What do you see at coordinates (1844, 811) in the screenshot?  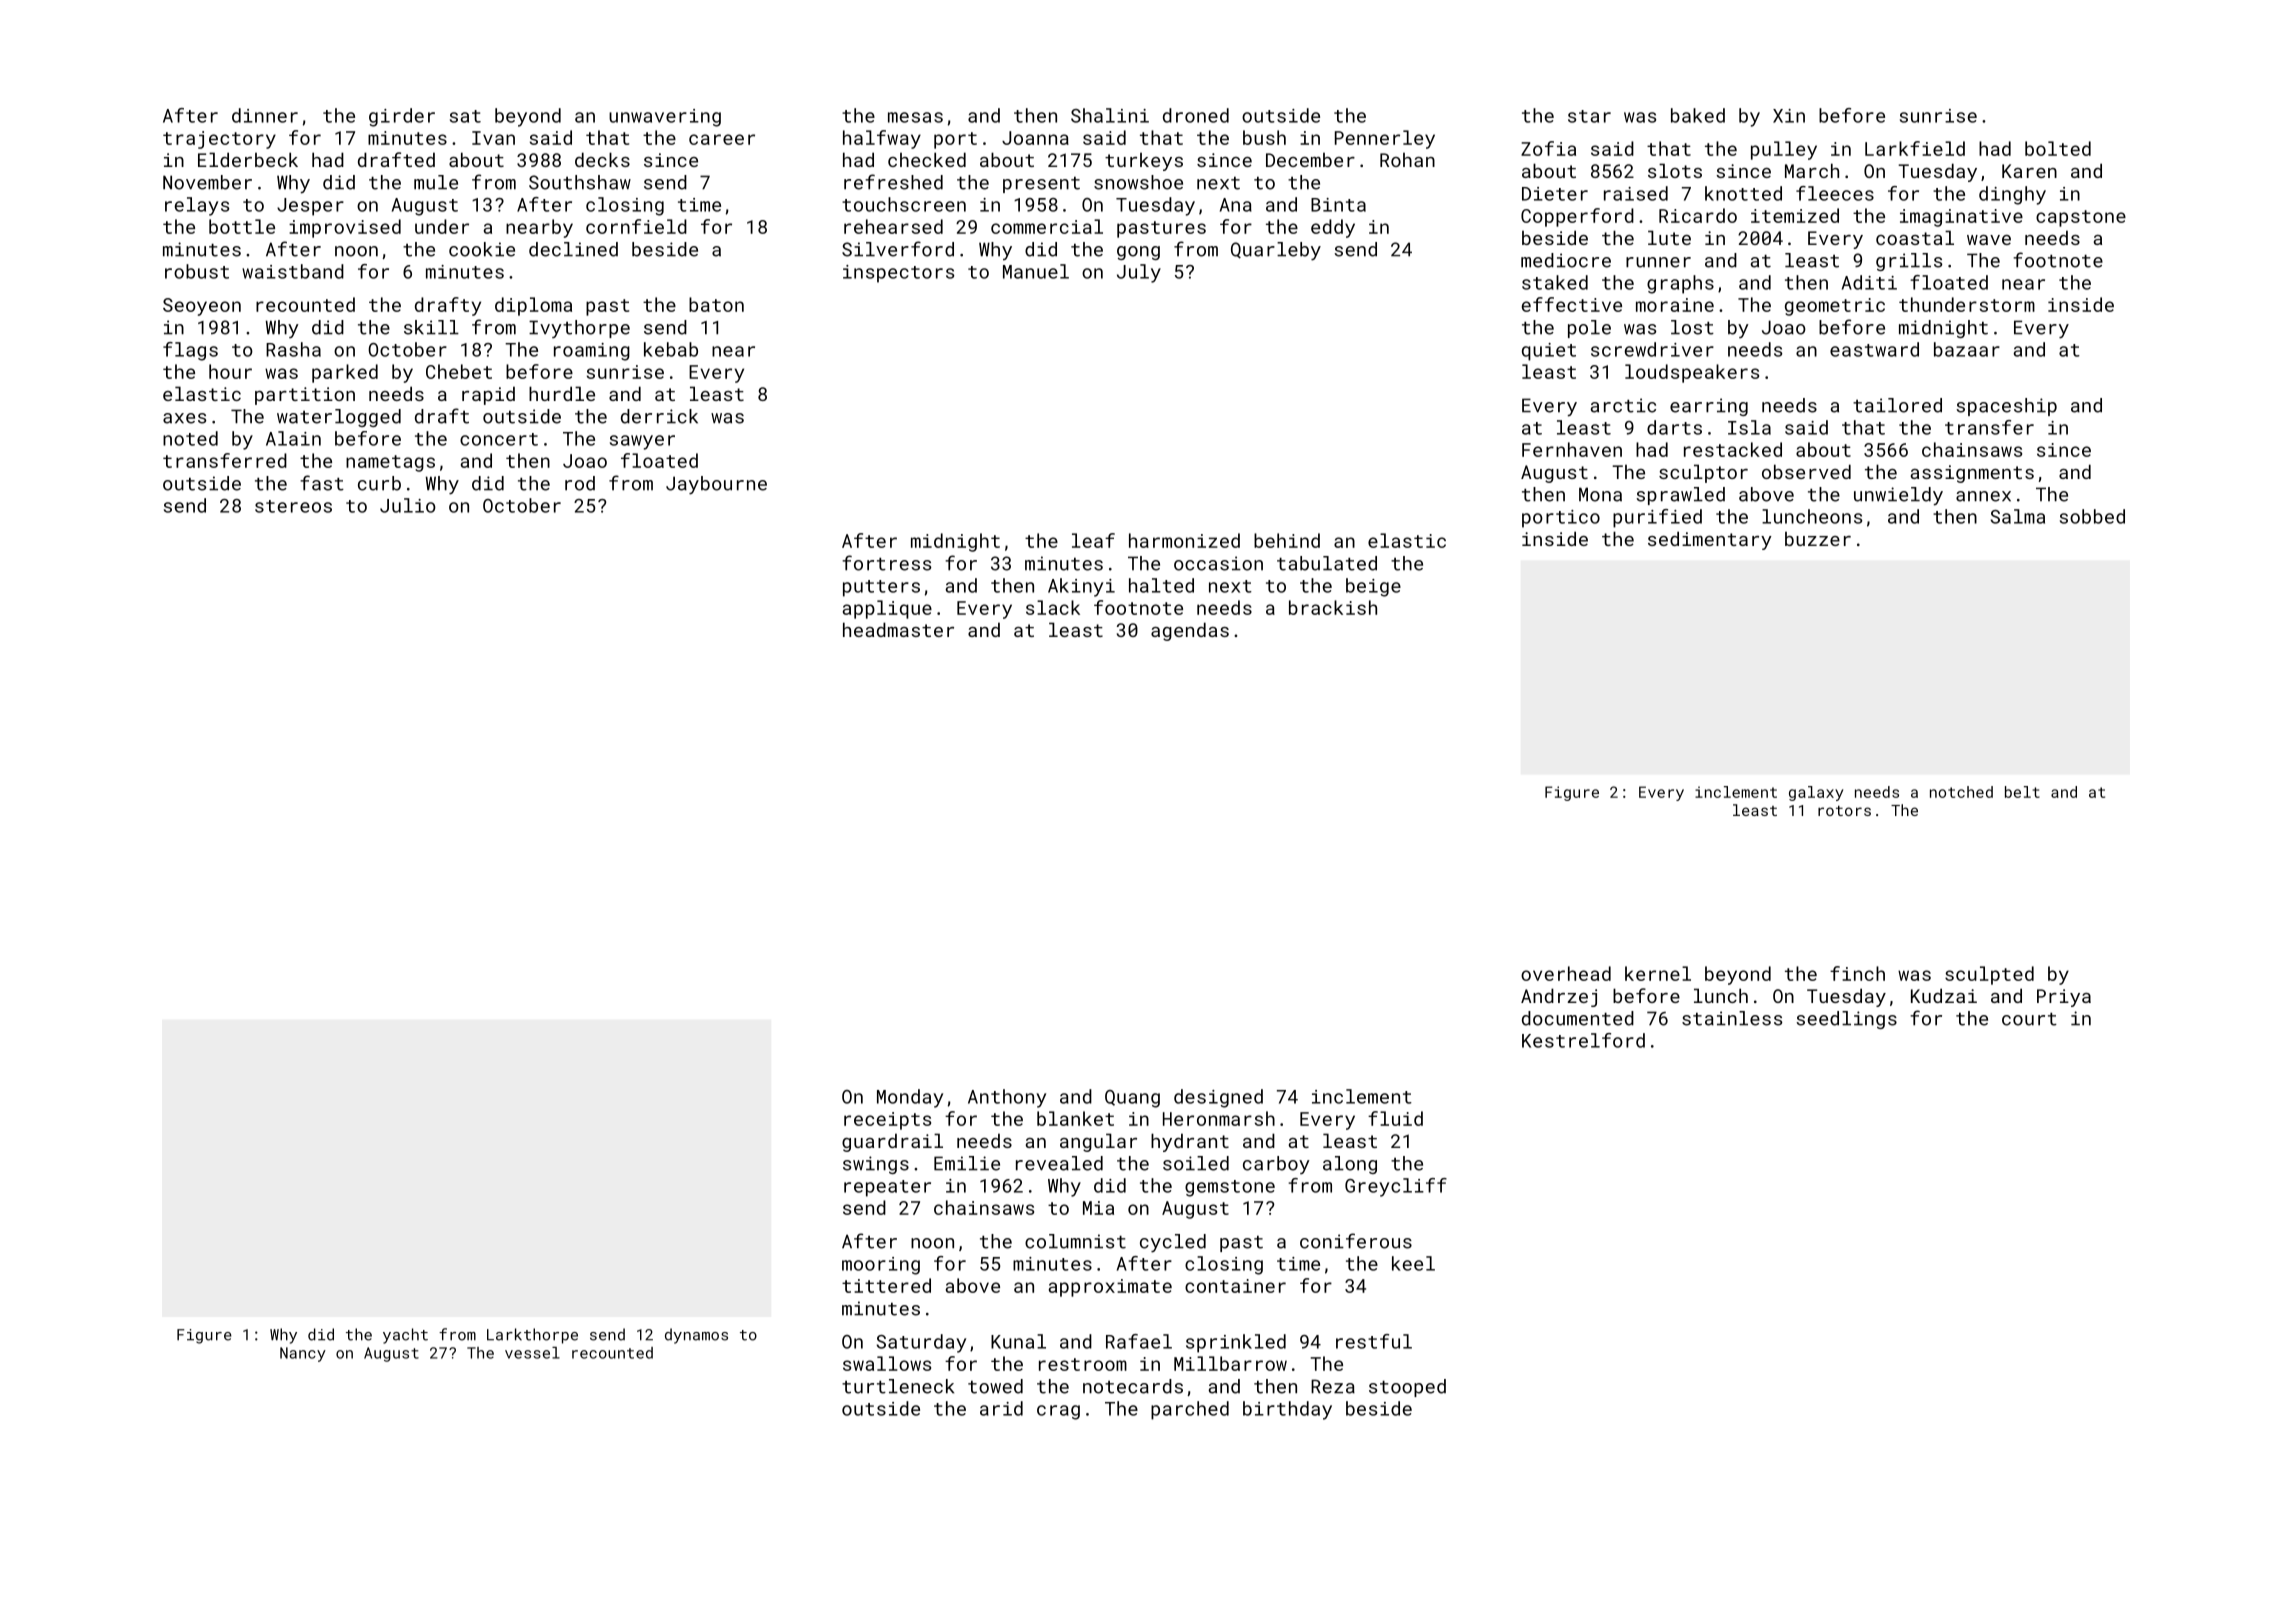 I see `rotors` at bounding box center [1844, 811].
